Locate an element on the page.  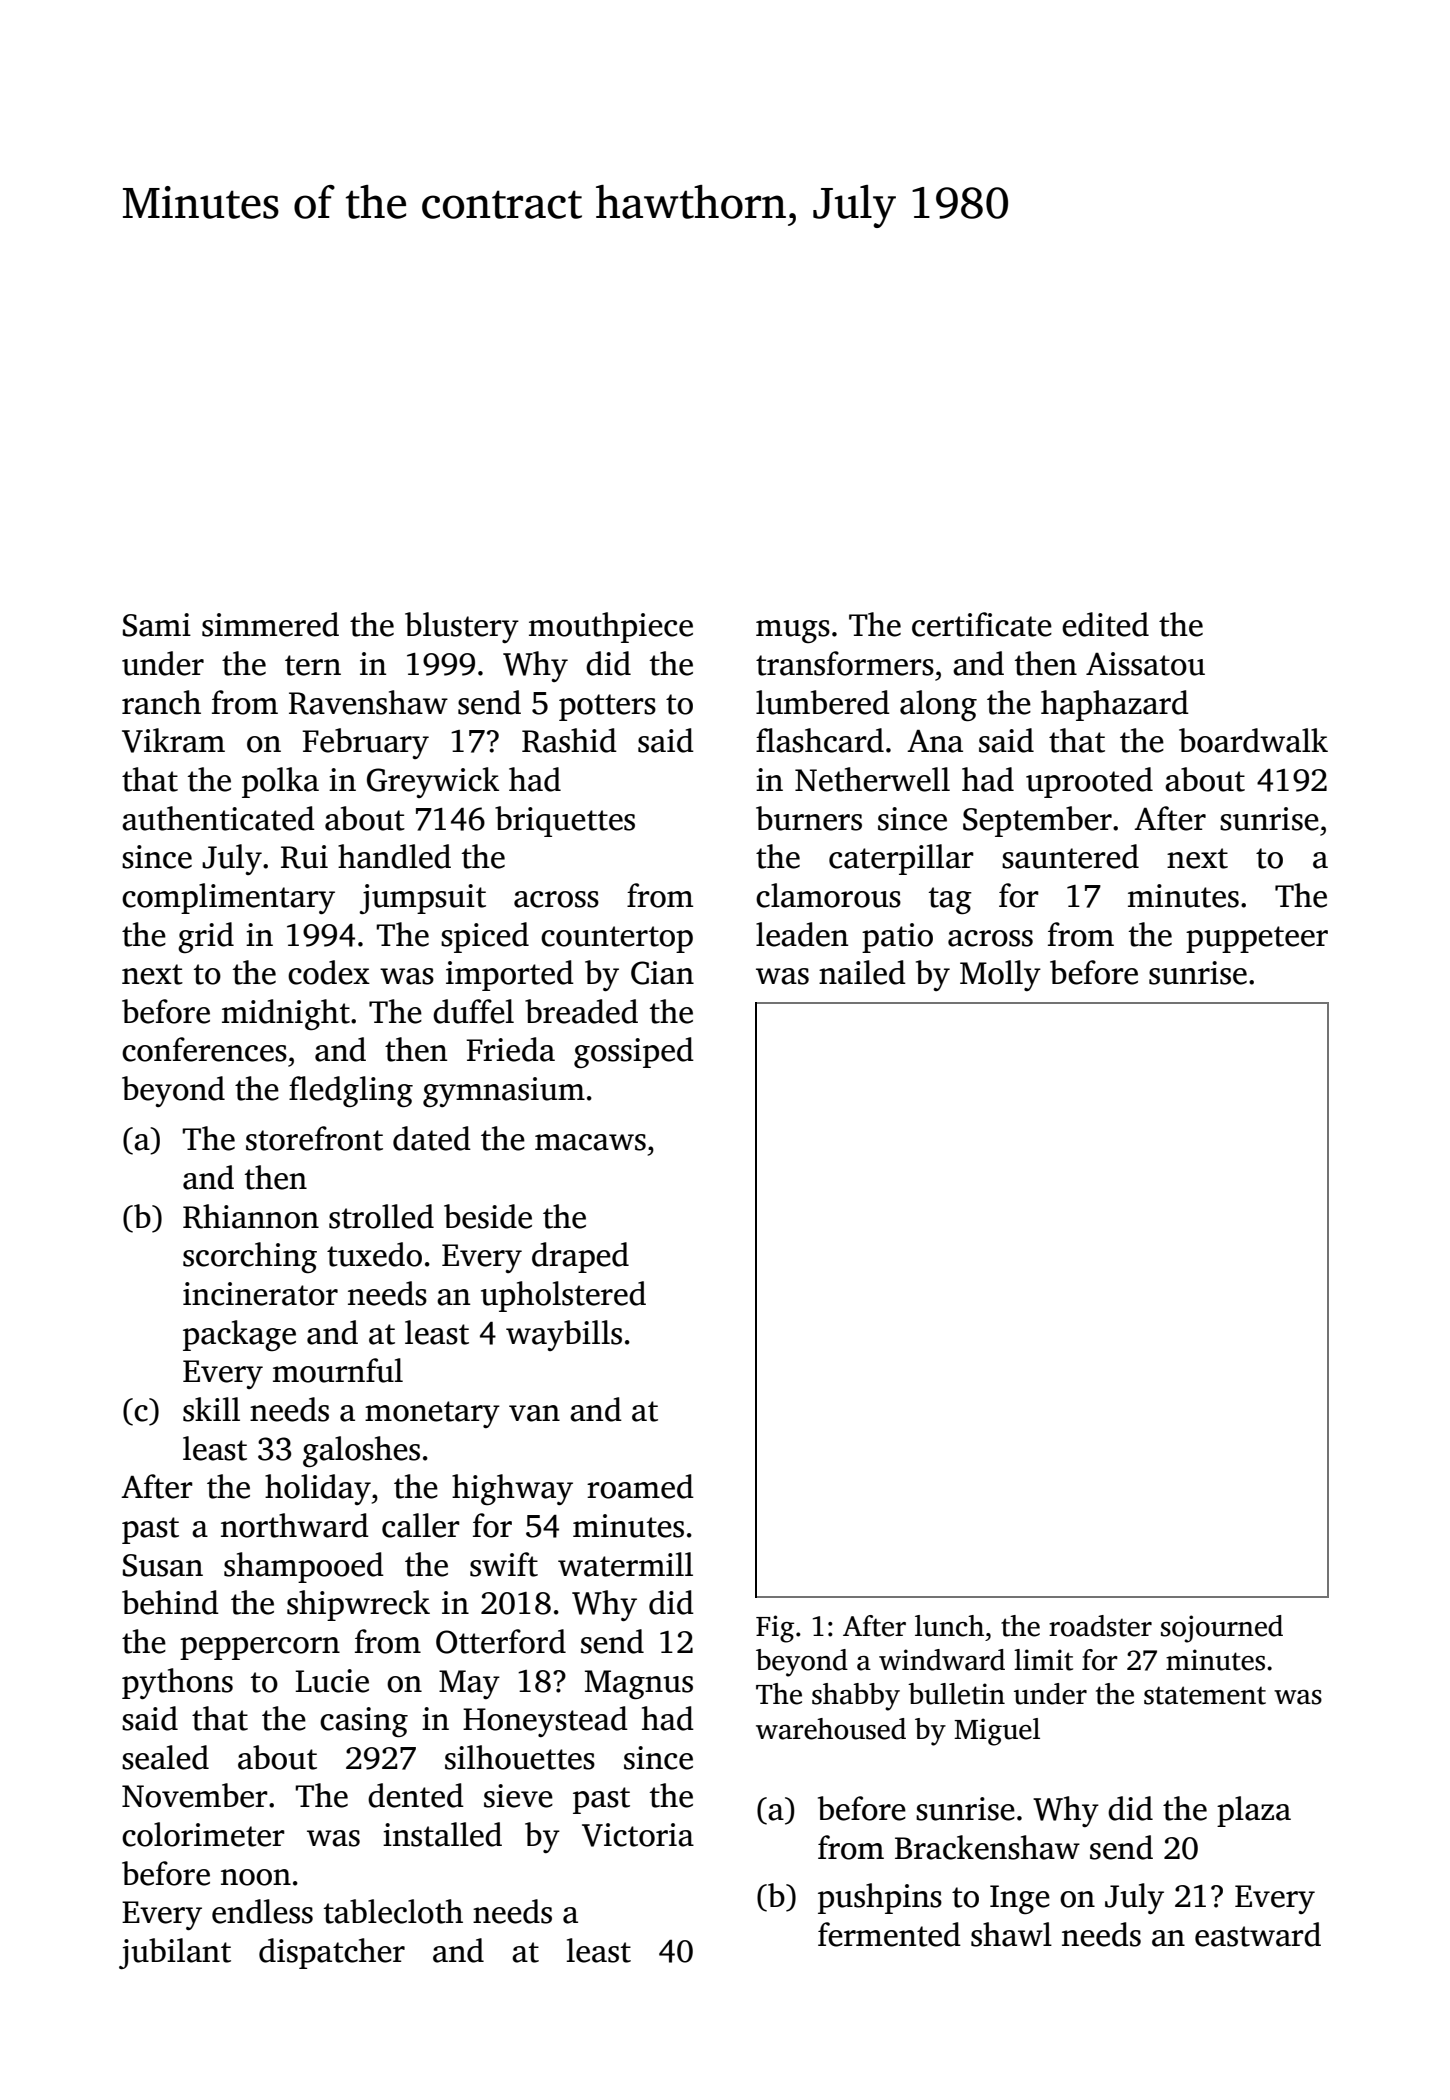
edited is located at coordinates (1105, 624).
